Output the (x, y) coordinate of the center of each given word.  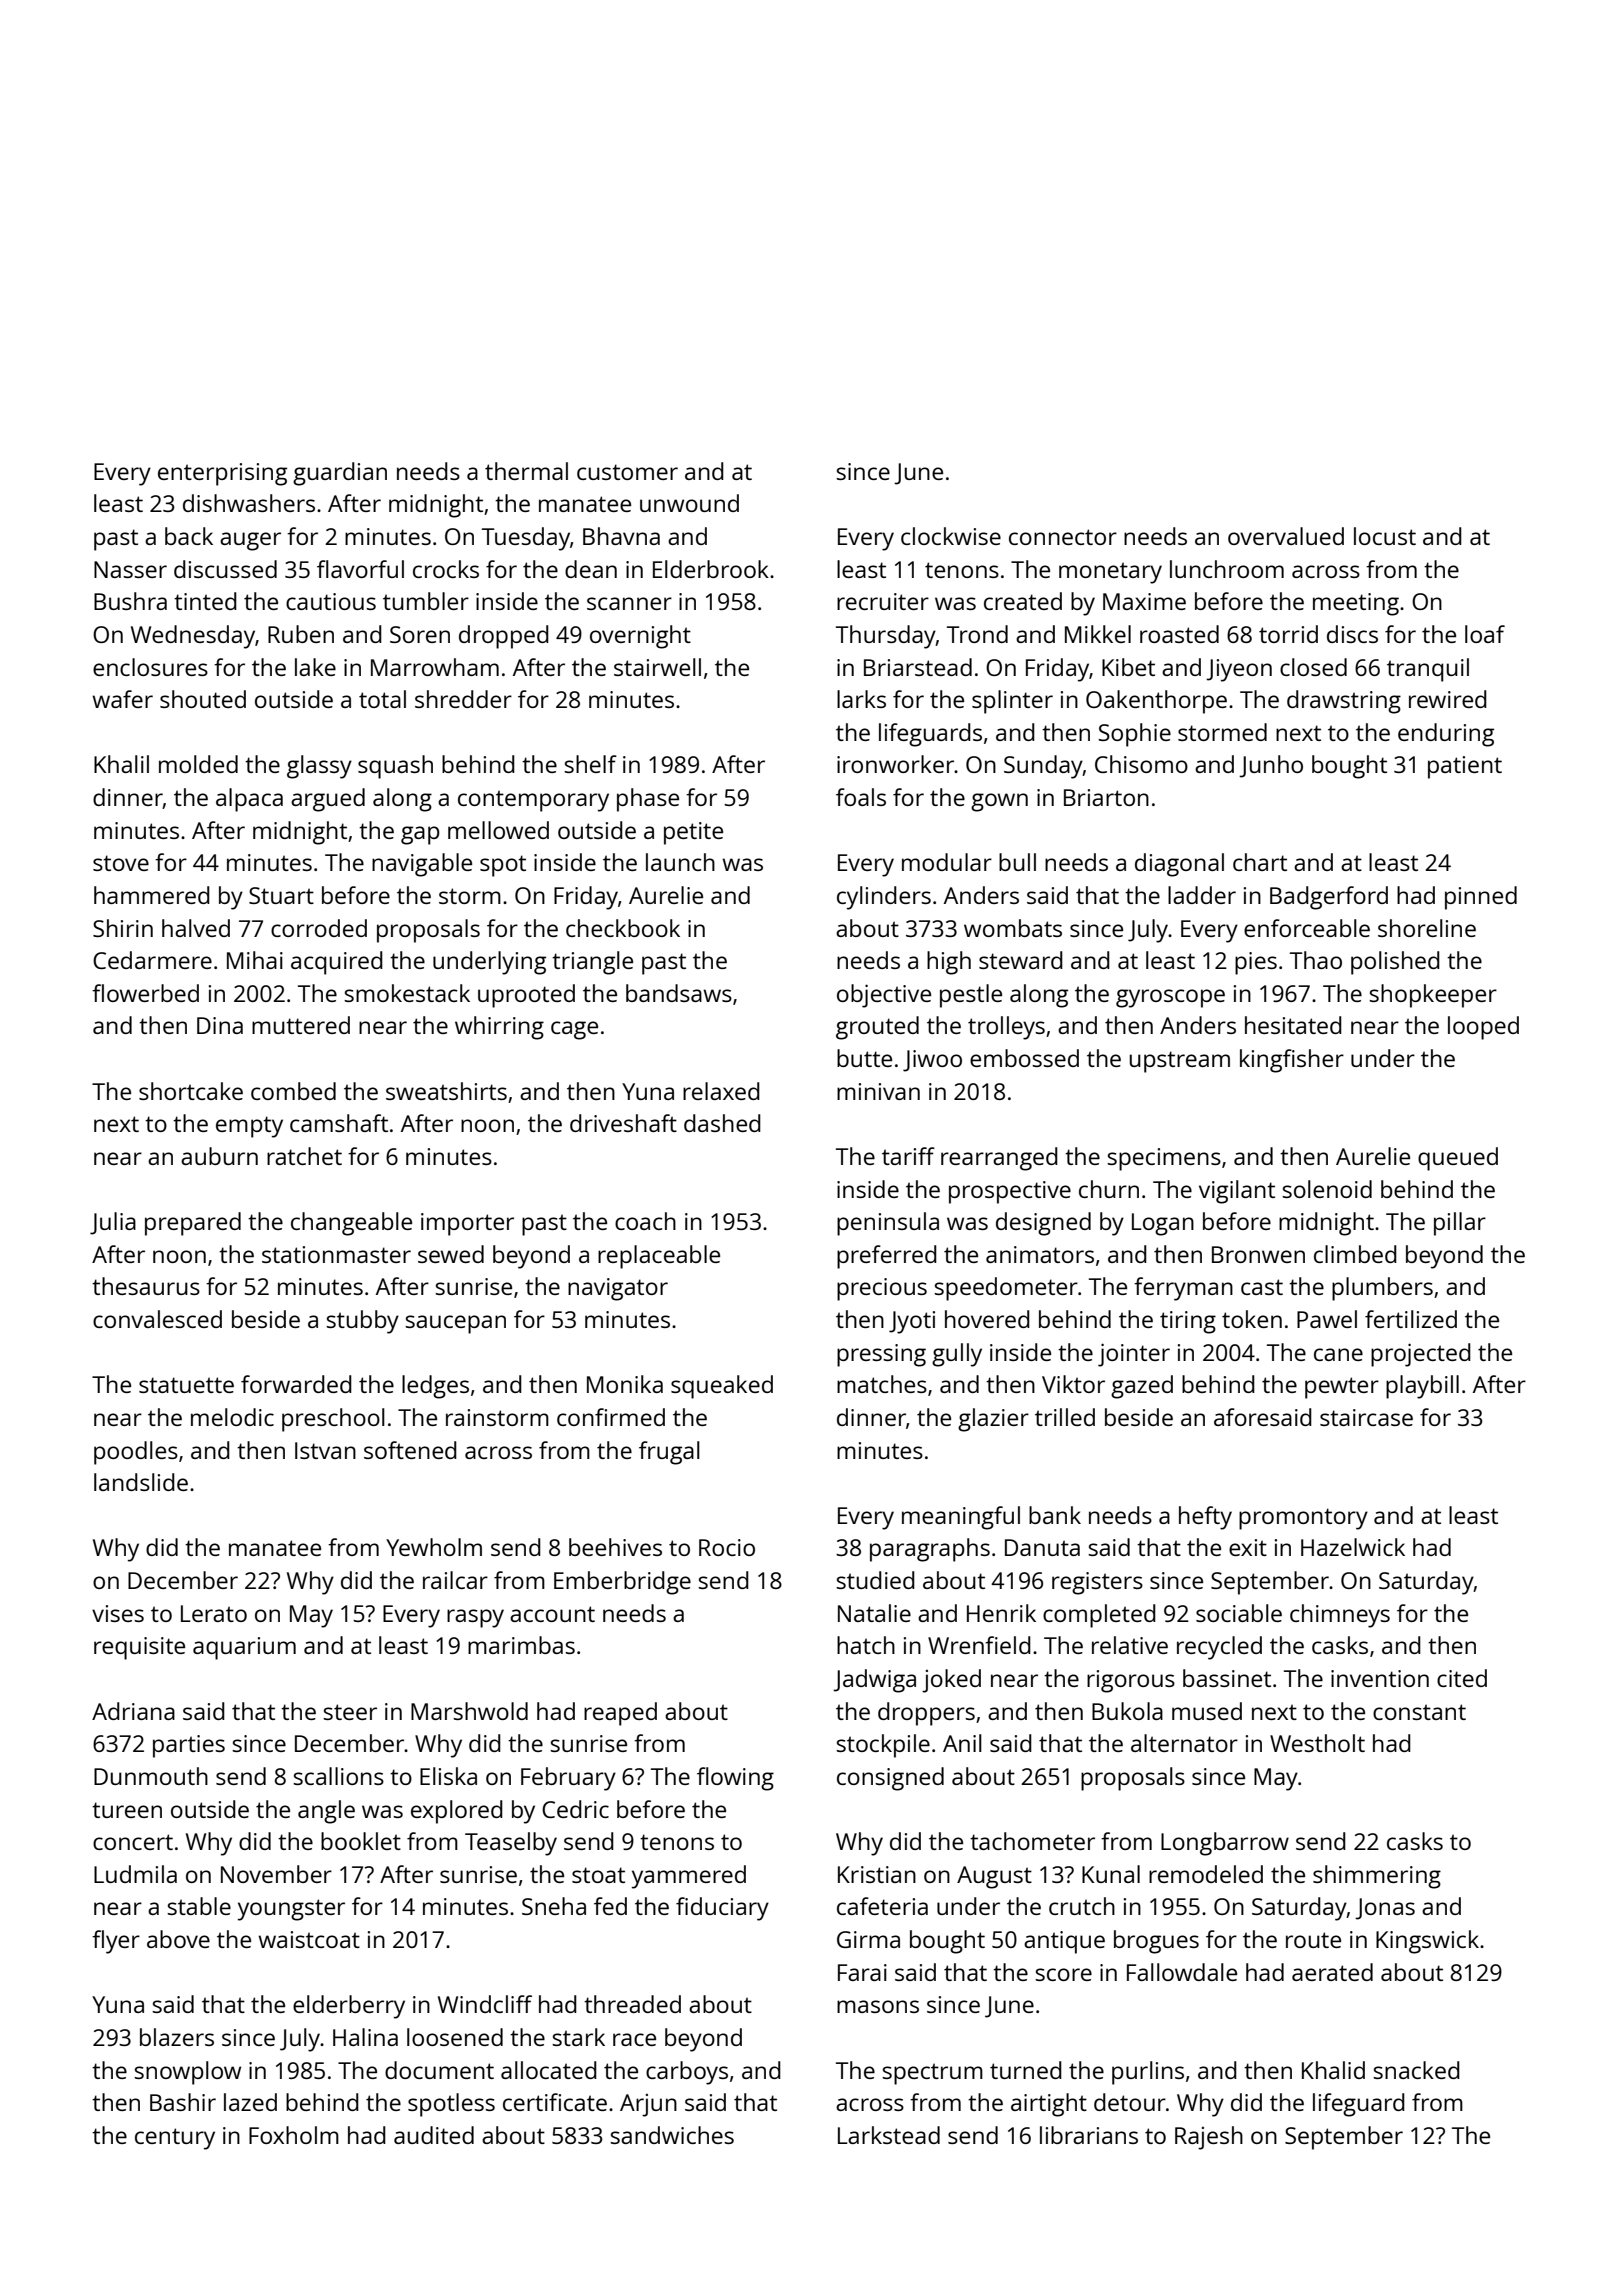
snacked (1416, 2070)
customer (627, 472)
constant (1419, 1712)
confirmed (611, 1417)
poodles (136, 1453)
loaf (1485, 634)
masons (878, 2006)
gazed (1142, 1387)
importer (467, 1224)
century (175, 2139)
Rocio (727, 1547)
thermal (526, 471)
